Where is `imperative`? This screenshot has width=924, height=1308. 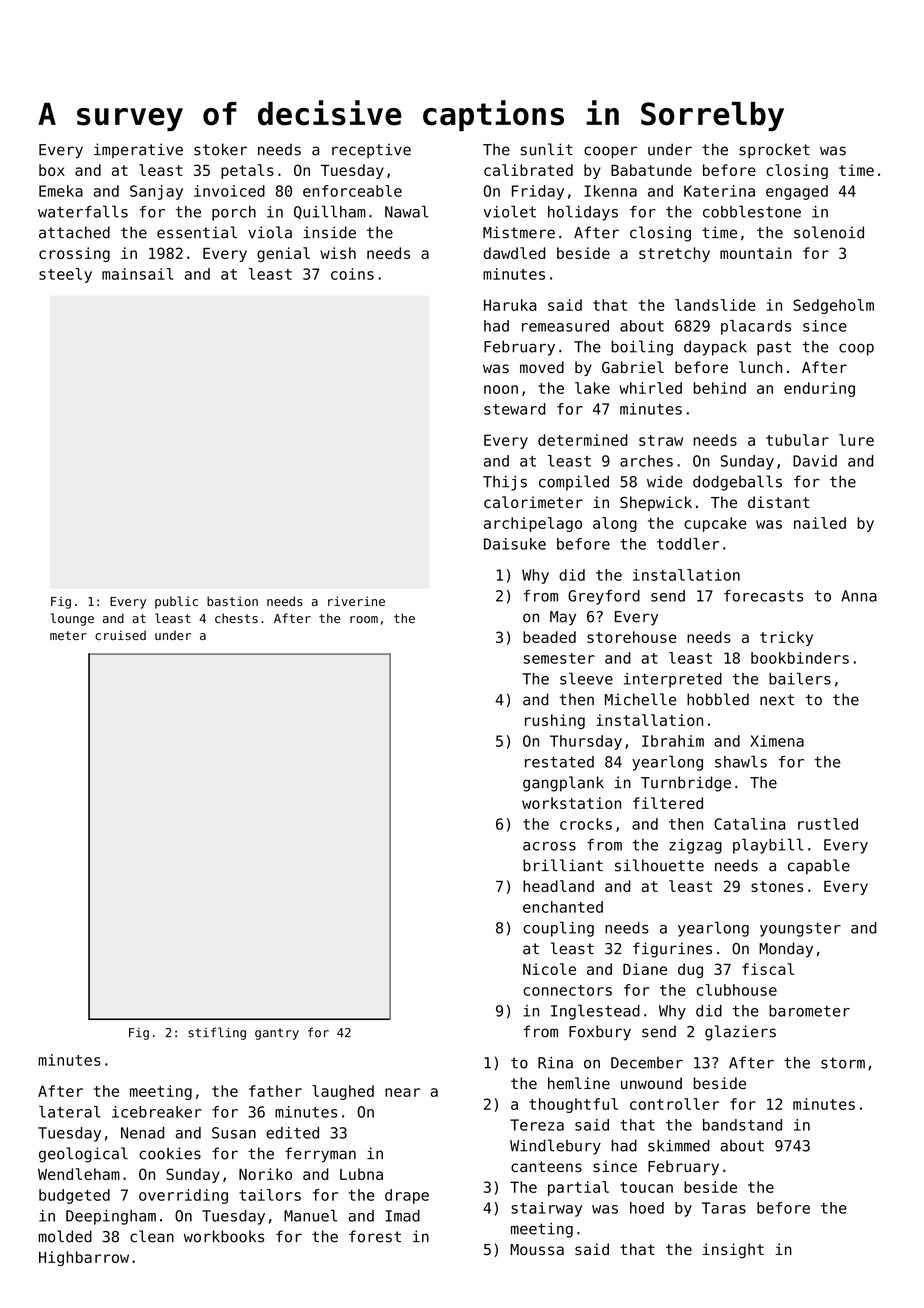 imperative is located at coordinates (138, 150).
